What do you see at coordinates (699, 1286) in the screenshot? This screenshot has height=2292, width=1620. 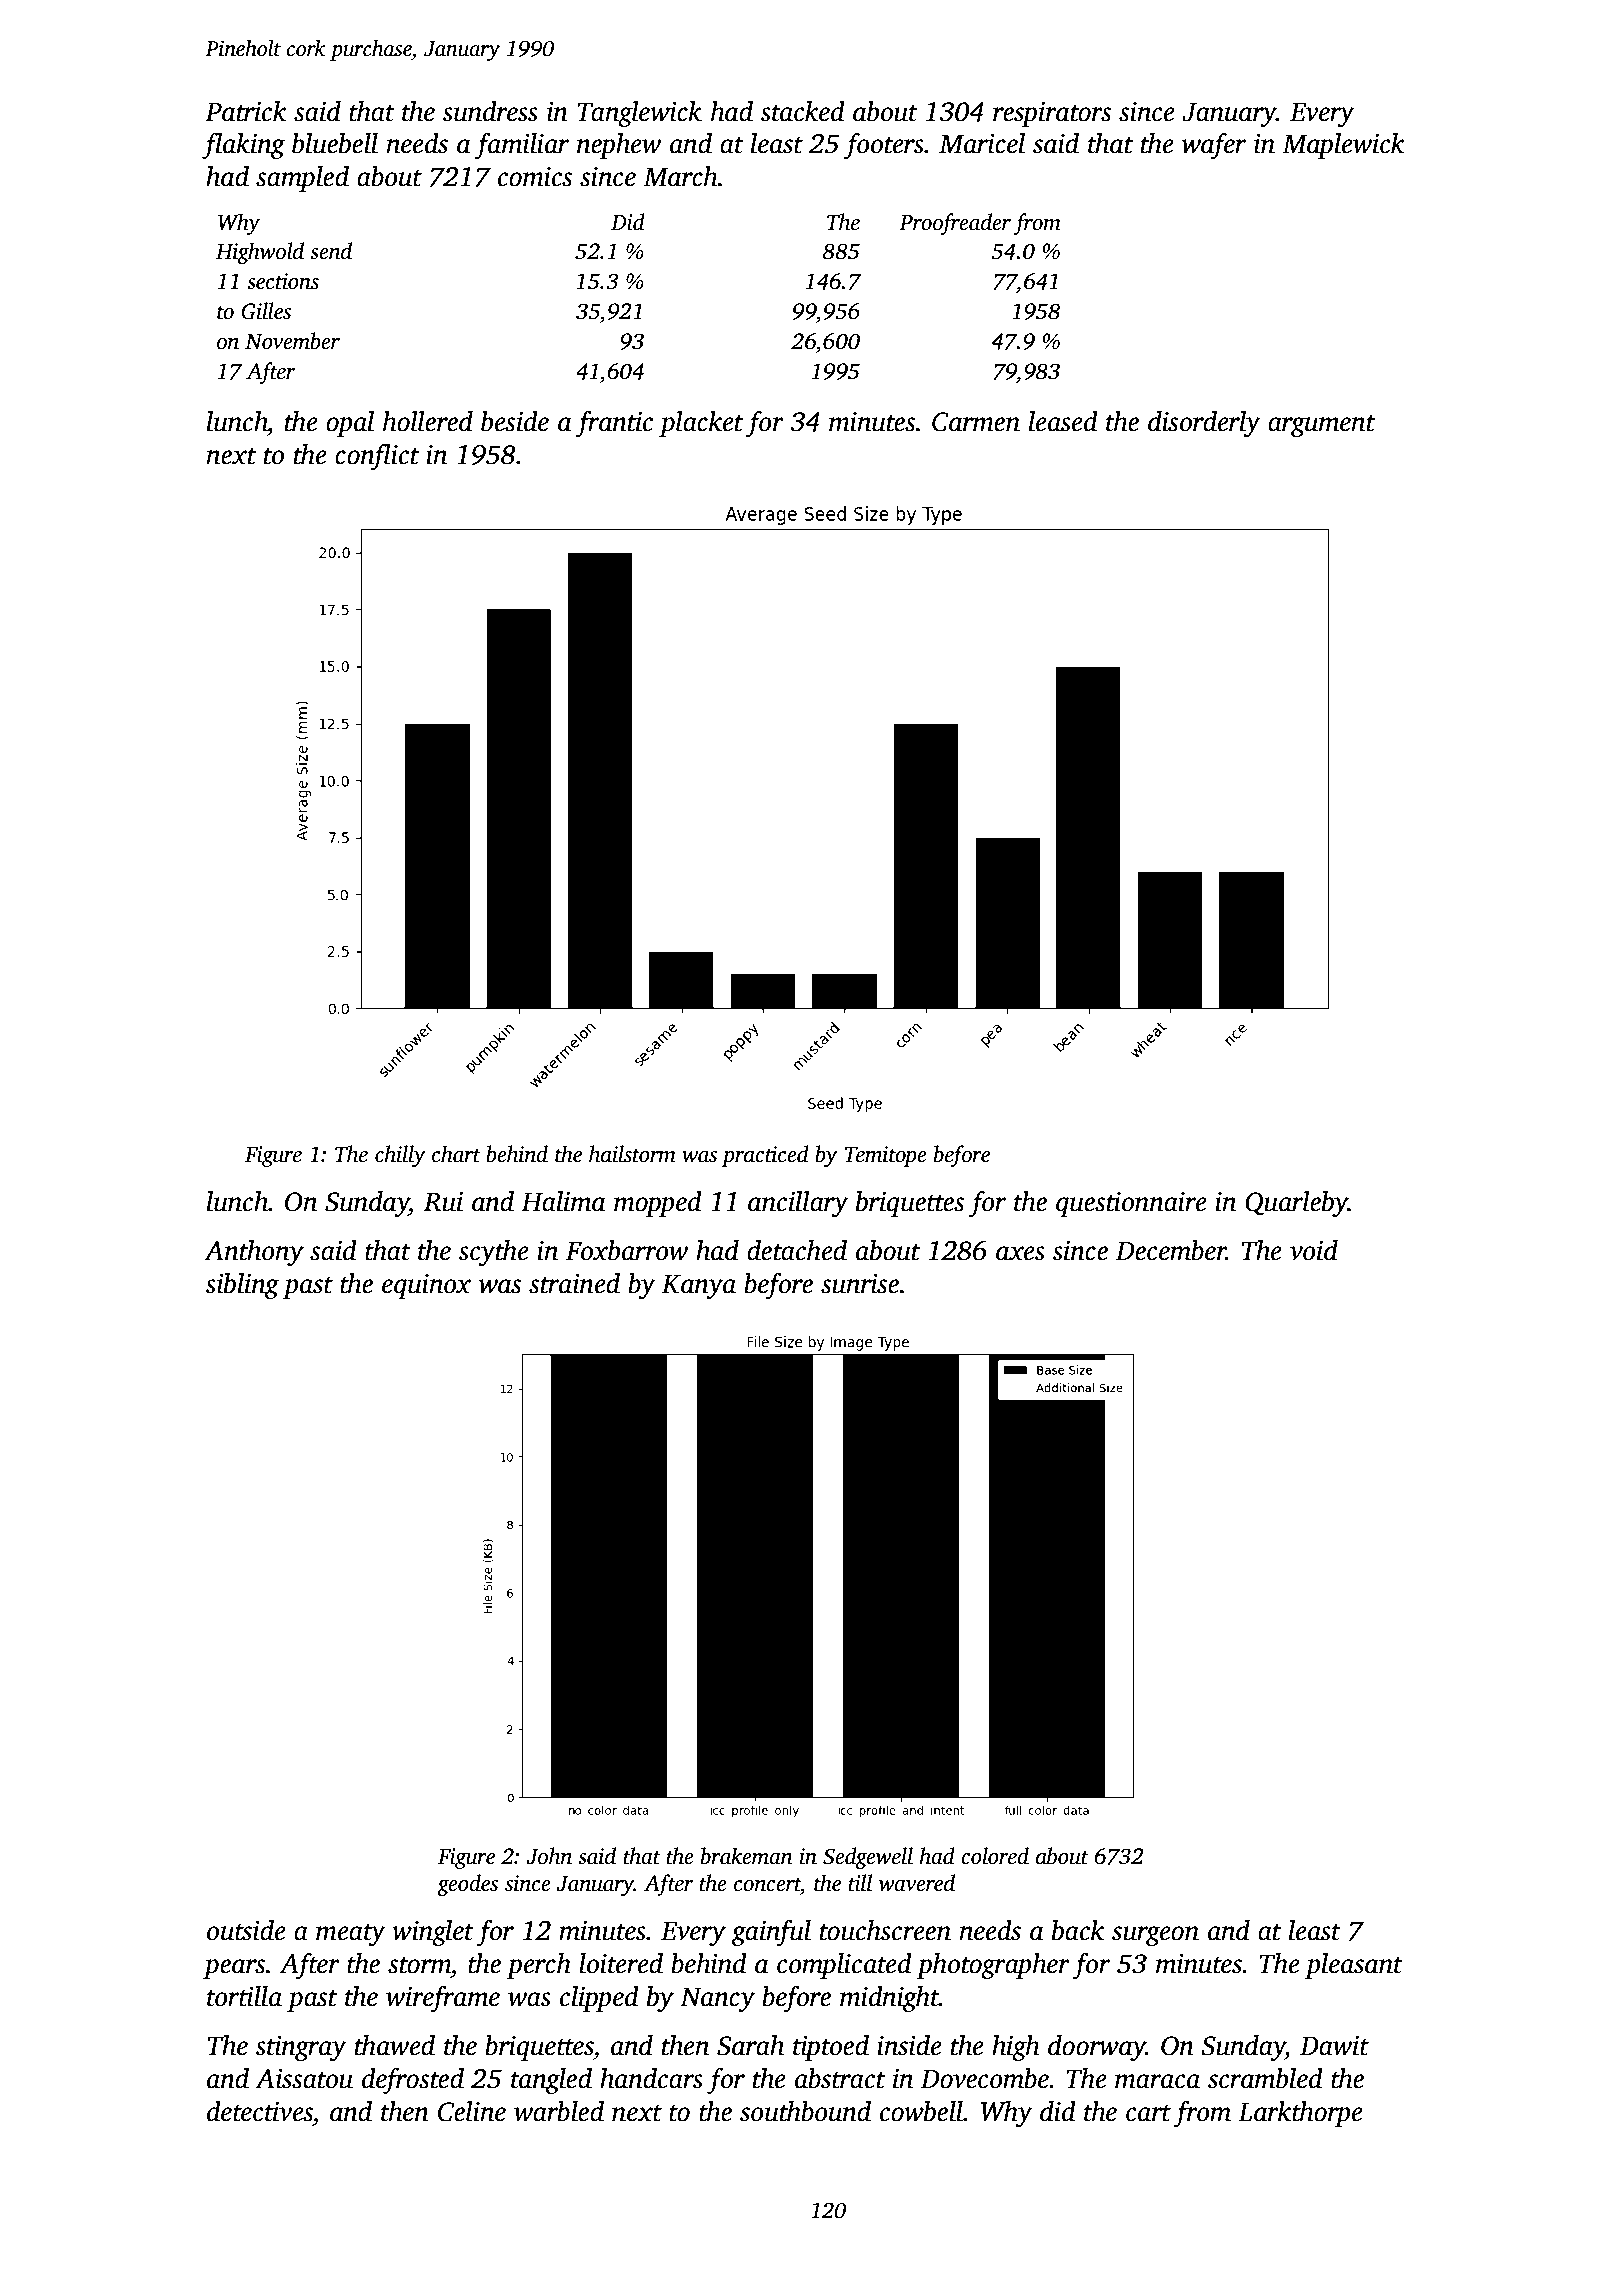 I see `Kanya` at bounding box center [699, 1286].
